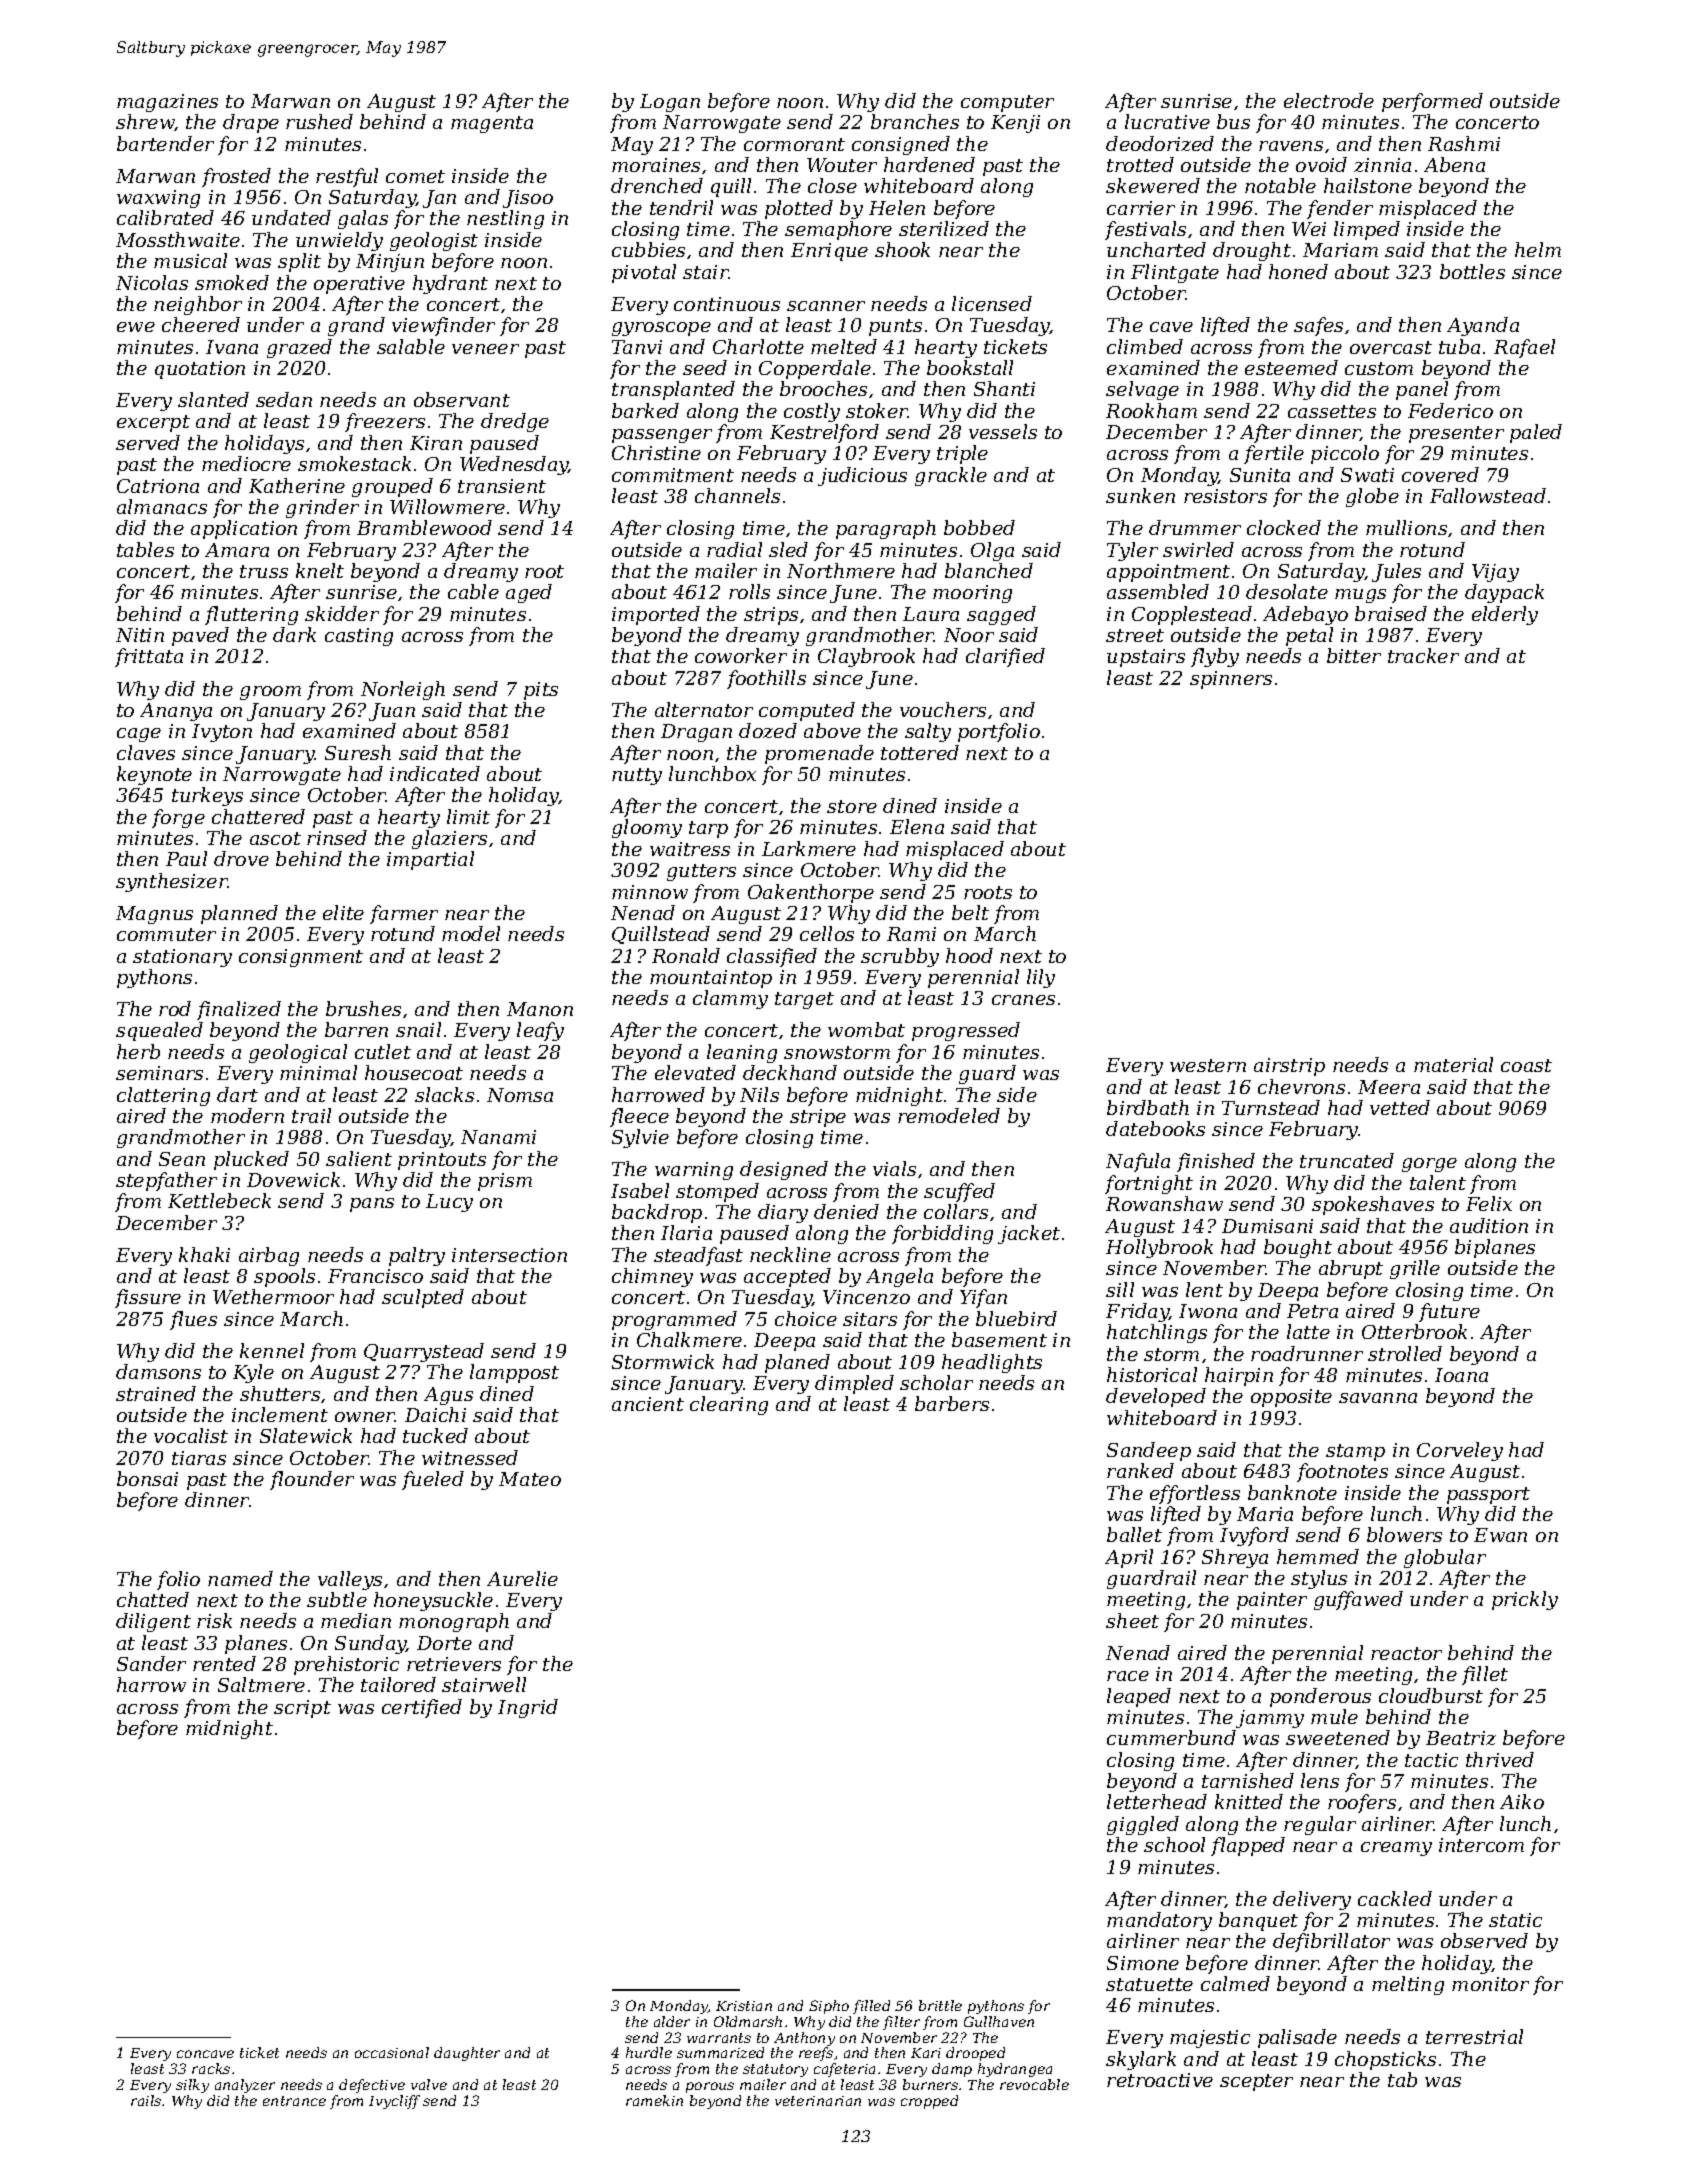  What do you see at coordinates (639, 1117) in the screenshot?
I see `fleece` at bounding box center [639, 1117].
